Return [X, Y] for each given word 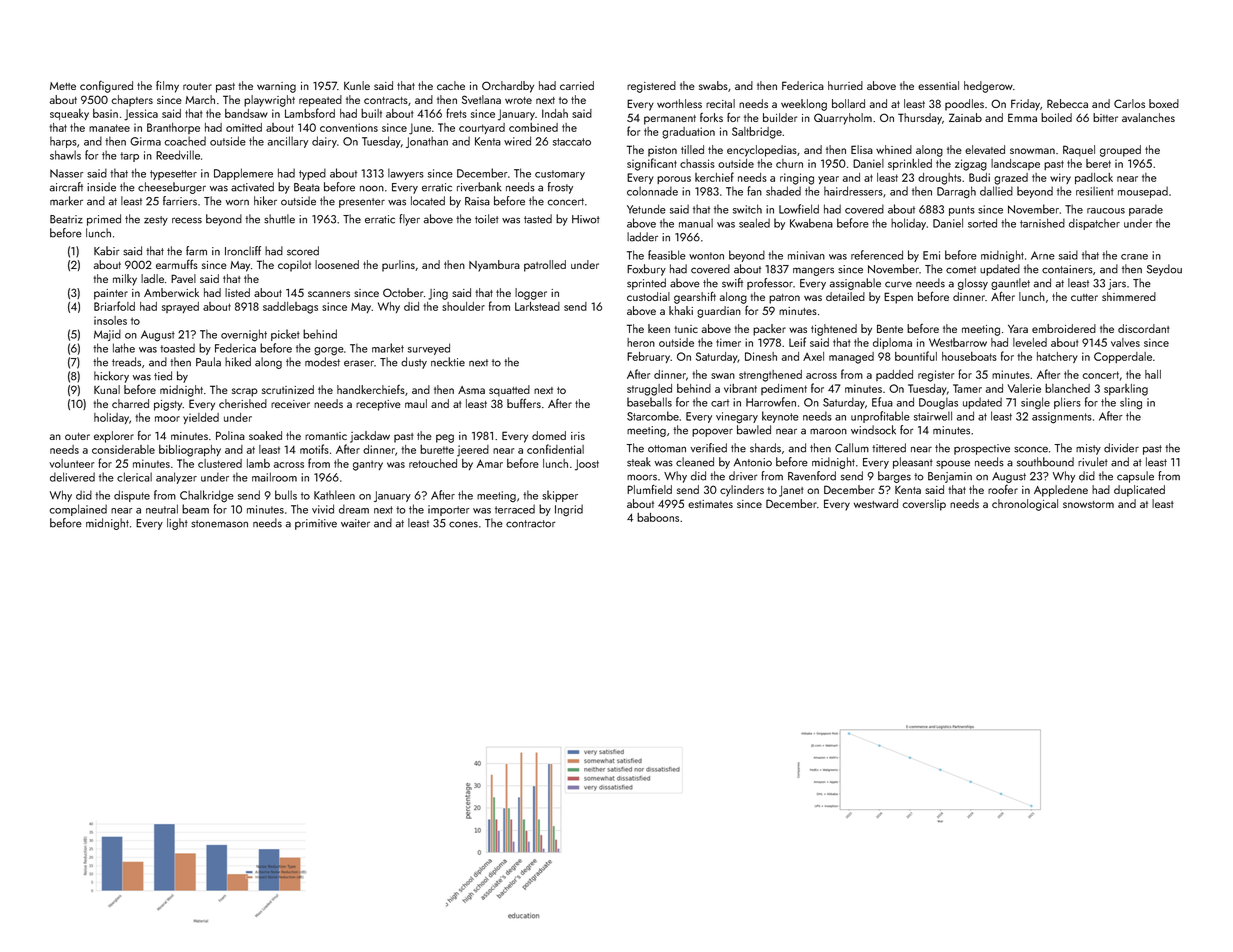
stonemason [219, 524]
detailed [845, 296]
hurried [845, 85]
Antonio [753, 462]
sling [1131, 403]
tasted [538, 219]
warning [276, 87]
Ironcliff [243, 251]
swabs [713, 85]
